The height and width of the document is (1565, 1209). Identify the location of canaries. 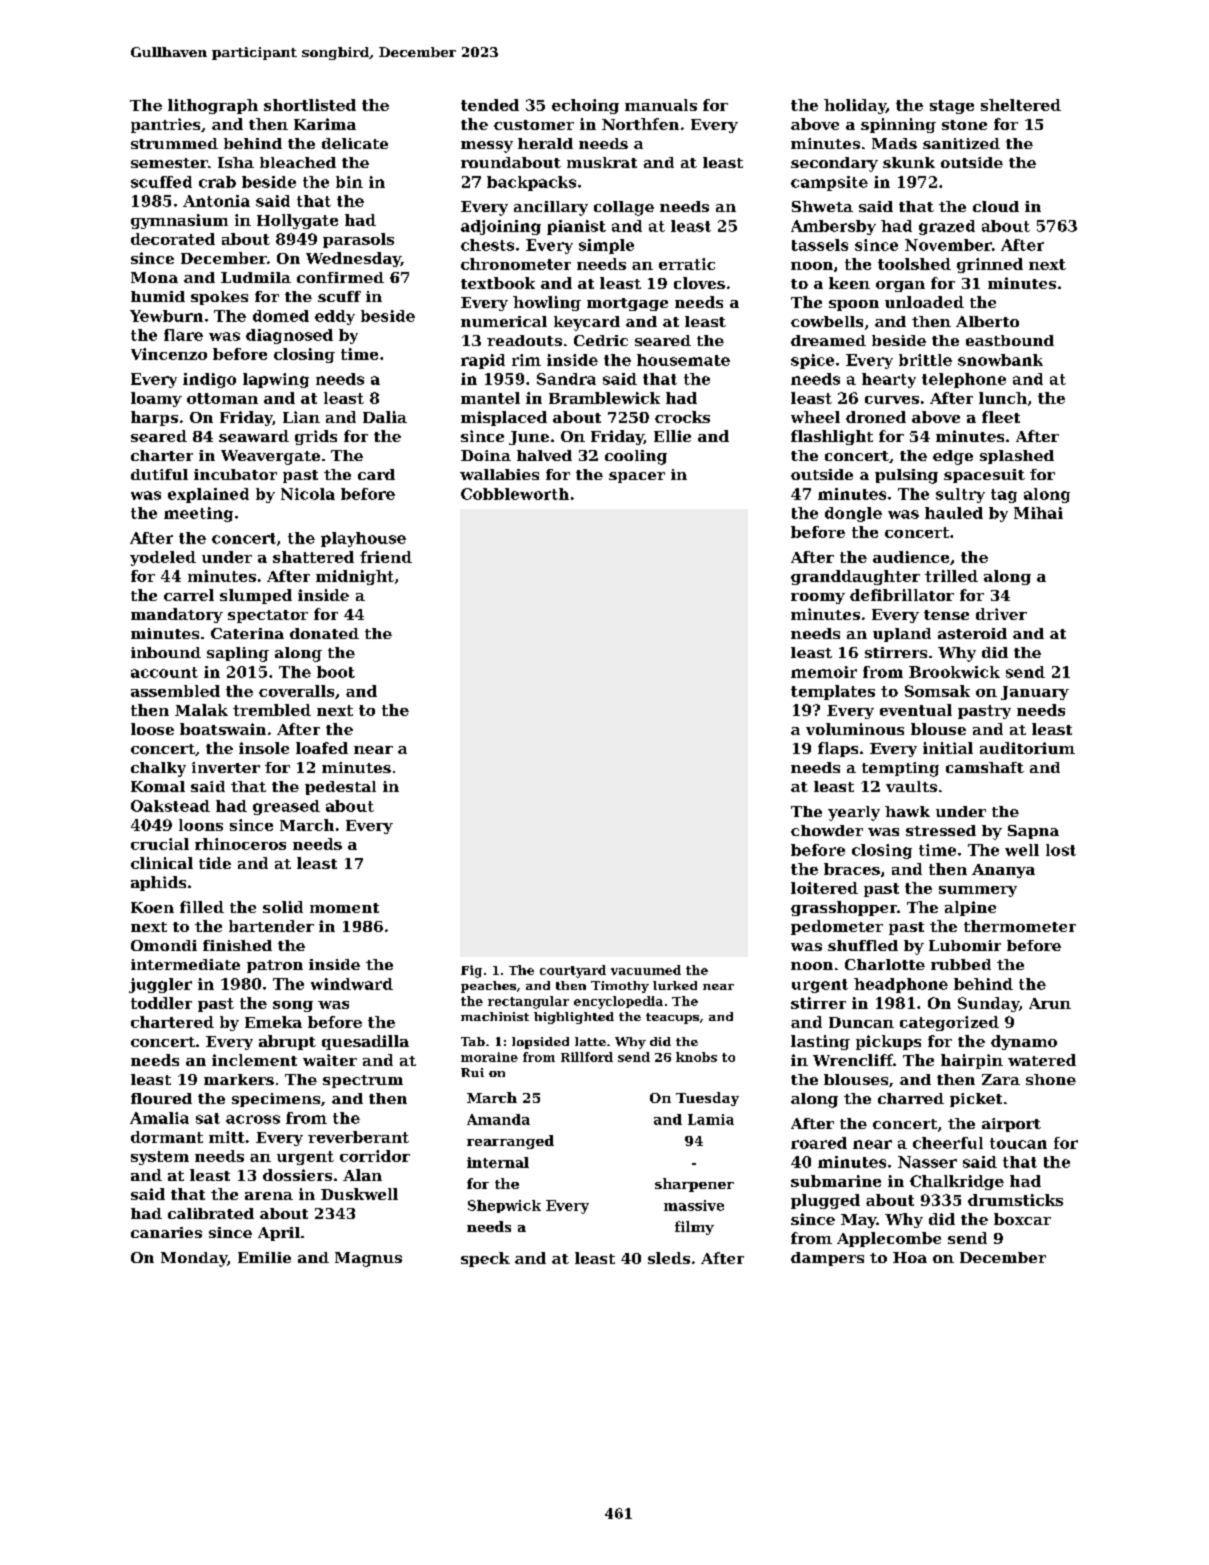
(166, 1232).
